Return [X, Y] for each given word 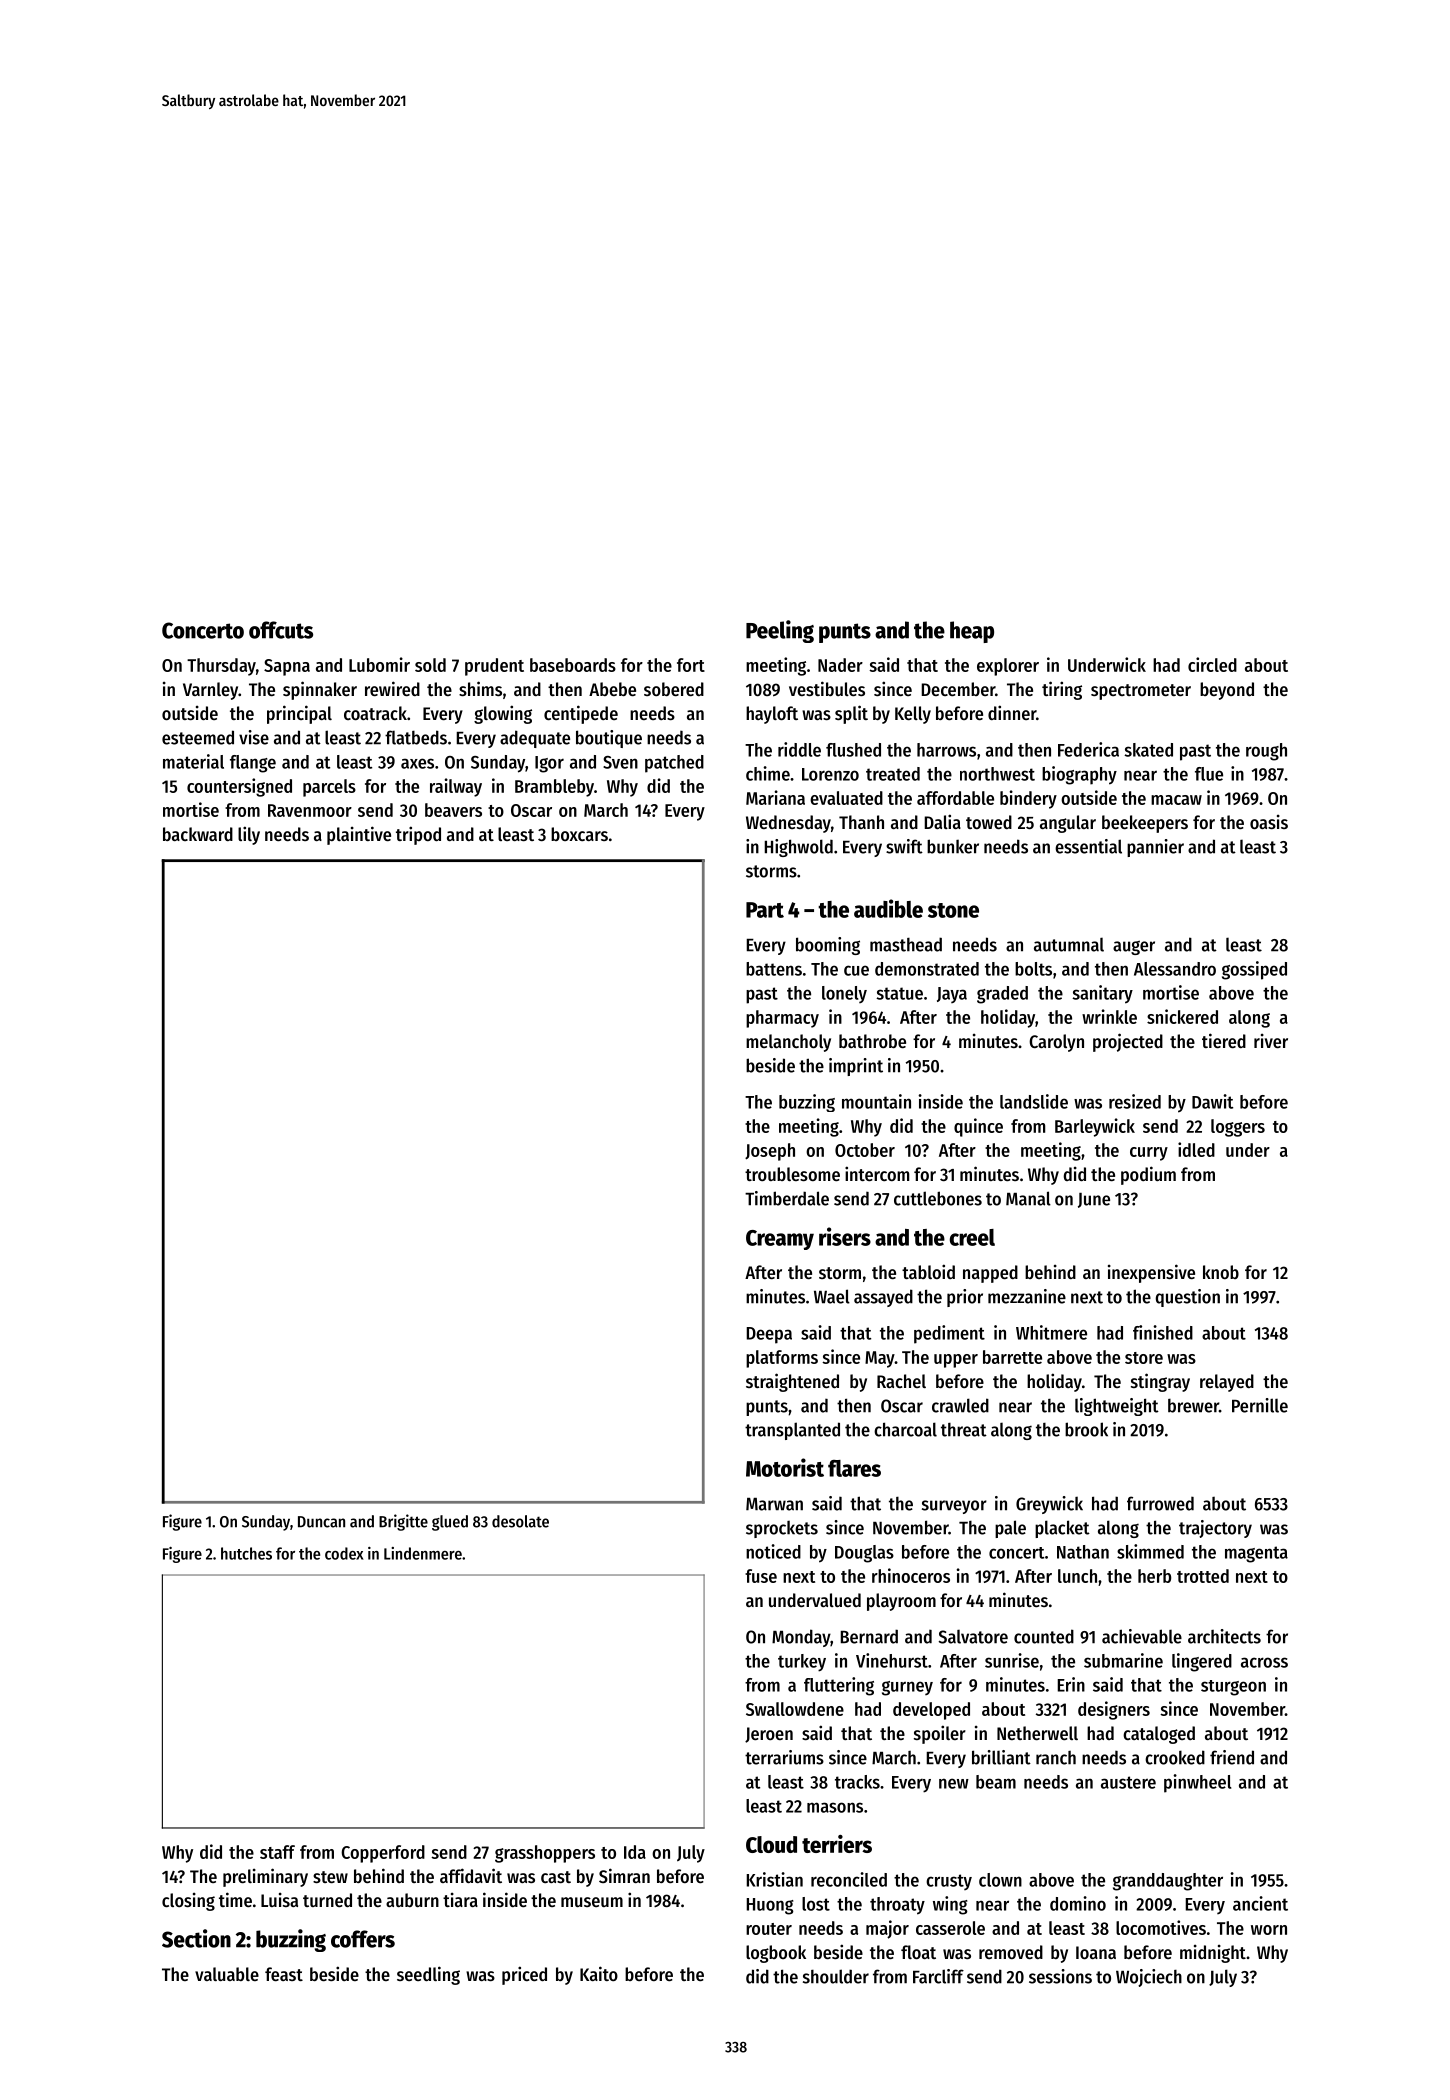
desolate [520, 1521]
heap [972, 632]
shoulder [836, 1976]
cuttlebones [938, 1198]
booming [828, 946]
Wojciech [1149, 1978]
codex [344, 1553]
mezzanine [1027, 1296]
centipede [581, 714]
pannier [1155, 848]
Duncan [321, 1522]
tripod [418, 835]
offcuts [281, 630]
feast [284, 1974]
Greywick [1049, 1505]
